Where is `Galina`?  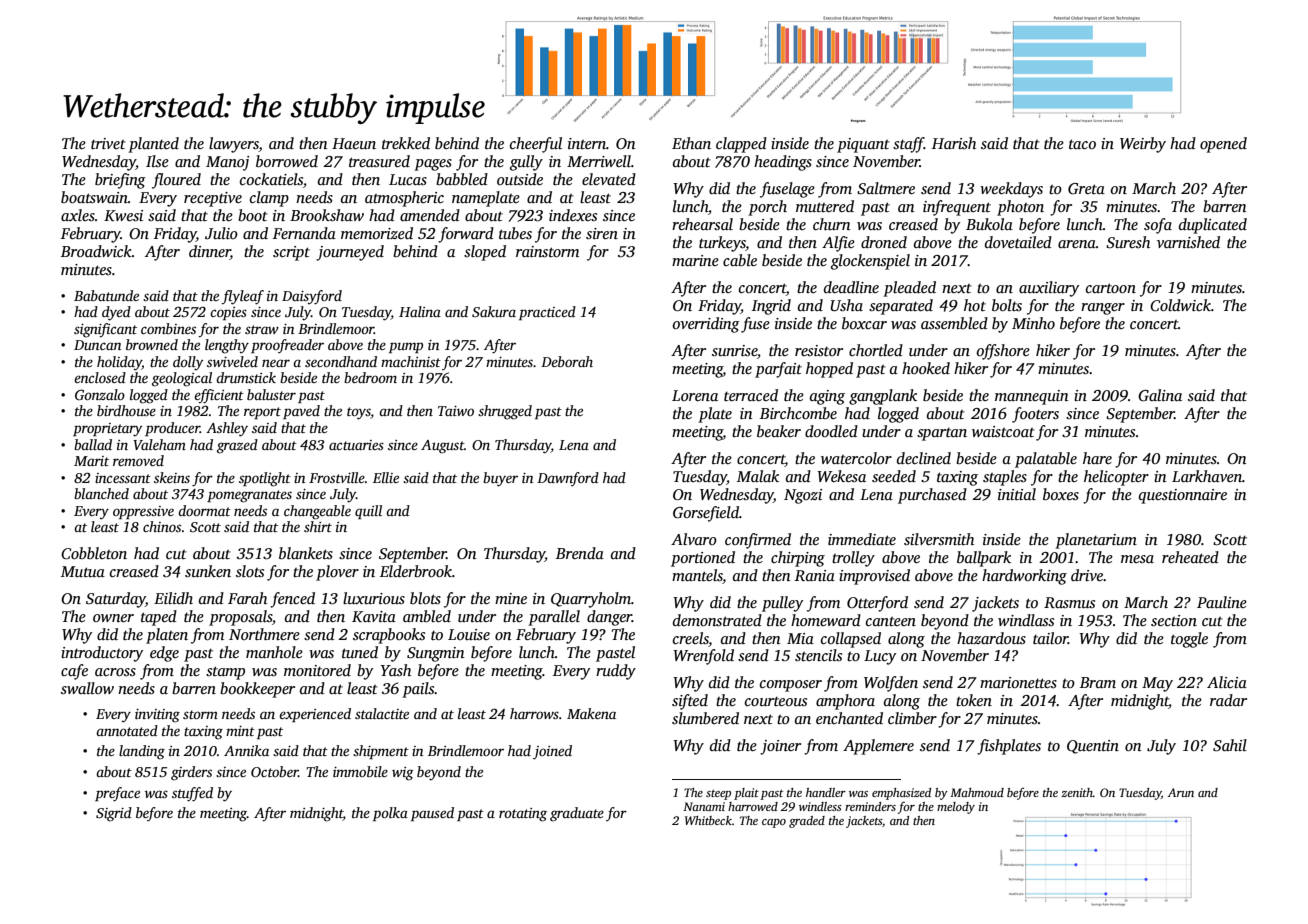 Galina is located at coordinates (1160, 395).
